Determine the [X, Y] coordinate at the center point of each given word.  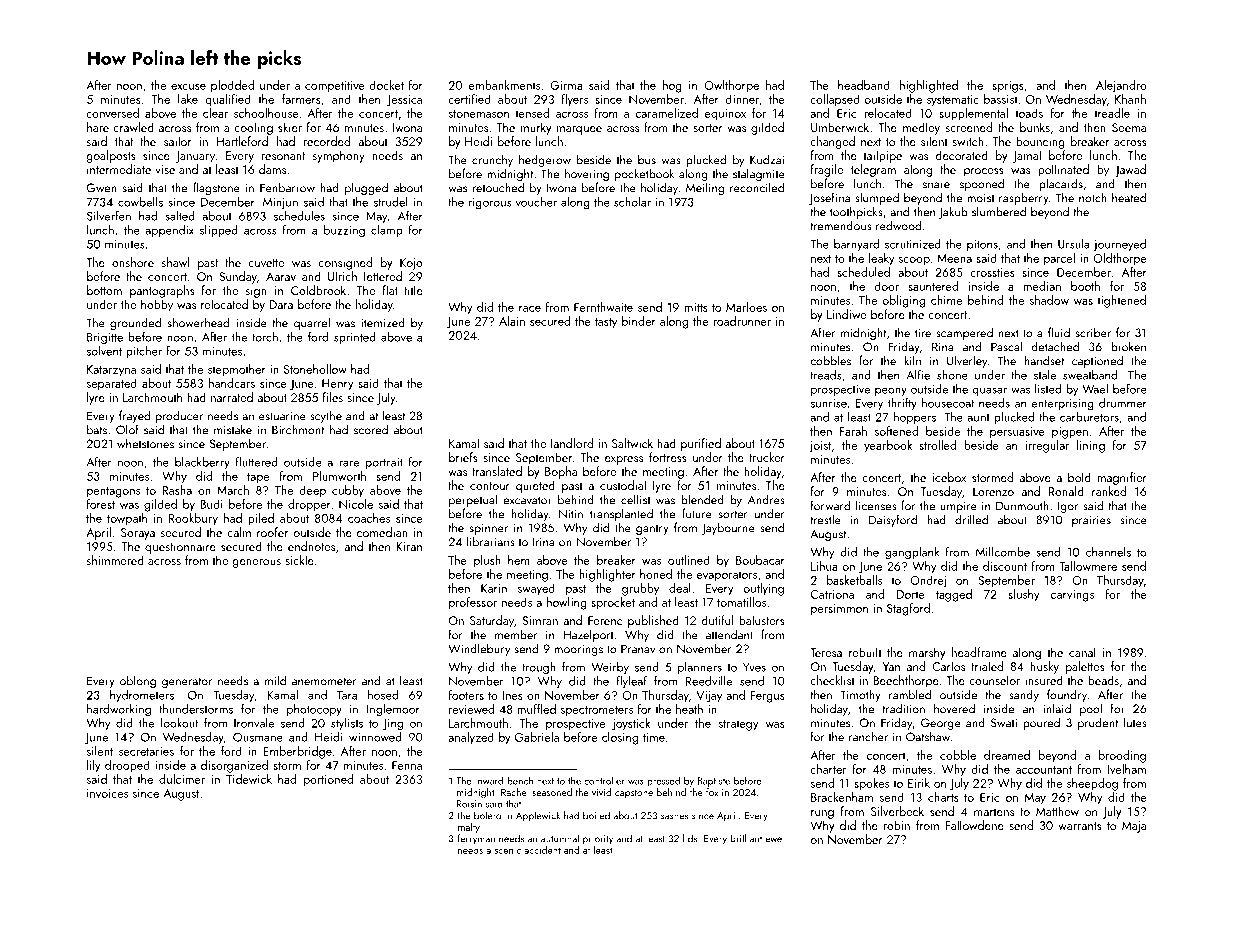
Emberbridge [298, 752]
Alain [512, 321]
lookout [179, 723]
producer [179, 416]
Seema [1129, 127]
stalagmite [759, 174]
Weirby [610, 668]
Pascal [1006, 346]
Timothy [860, 695]
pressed [663, 781]
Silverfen [109, 215]
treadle [1112, 113]
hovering [587, 174]
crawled [133, 127]
